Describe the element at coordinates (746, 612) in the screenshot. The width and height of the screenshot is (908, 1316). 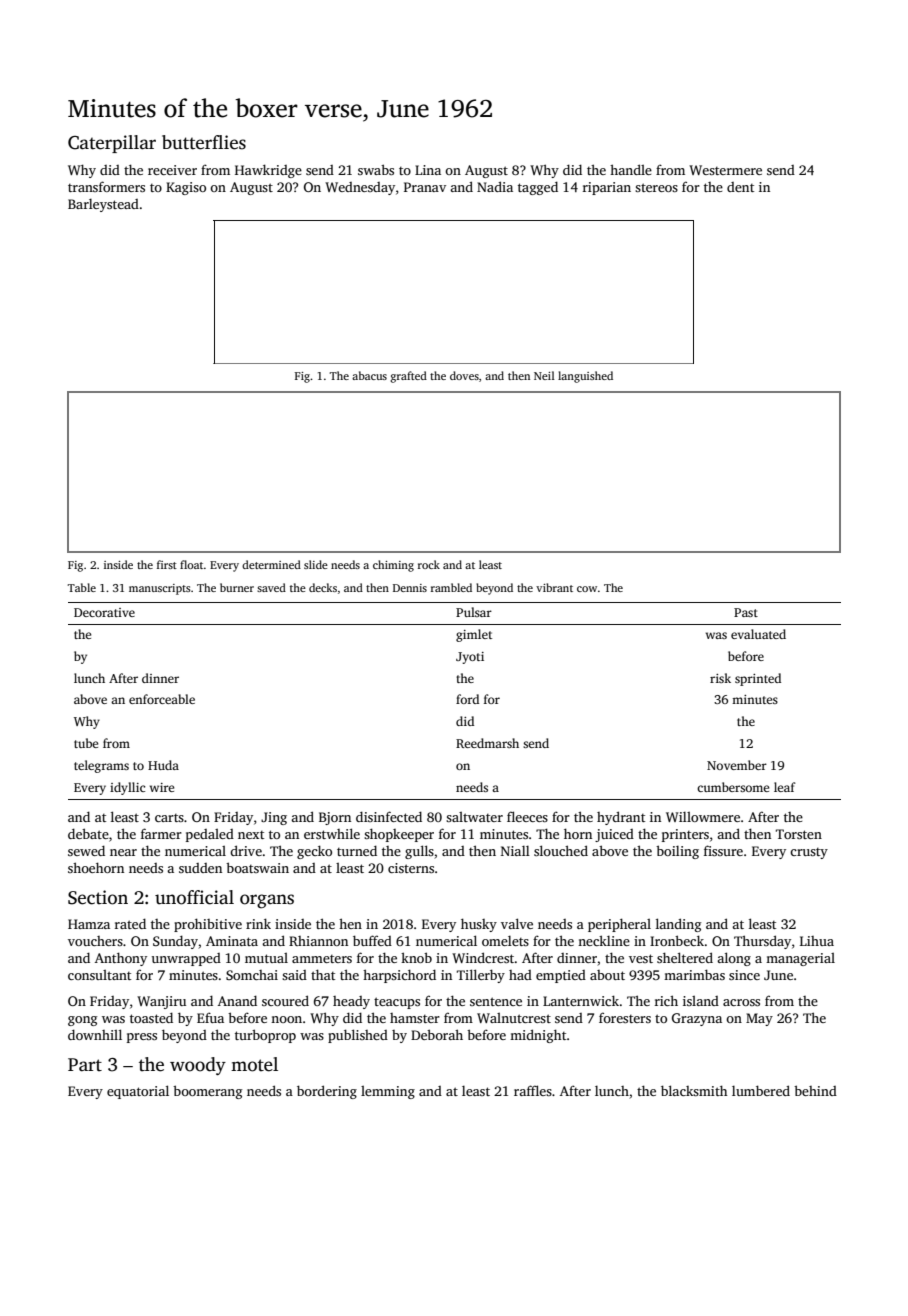
I see `Past` at that location.
